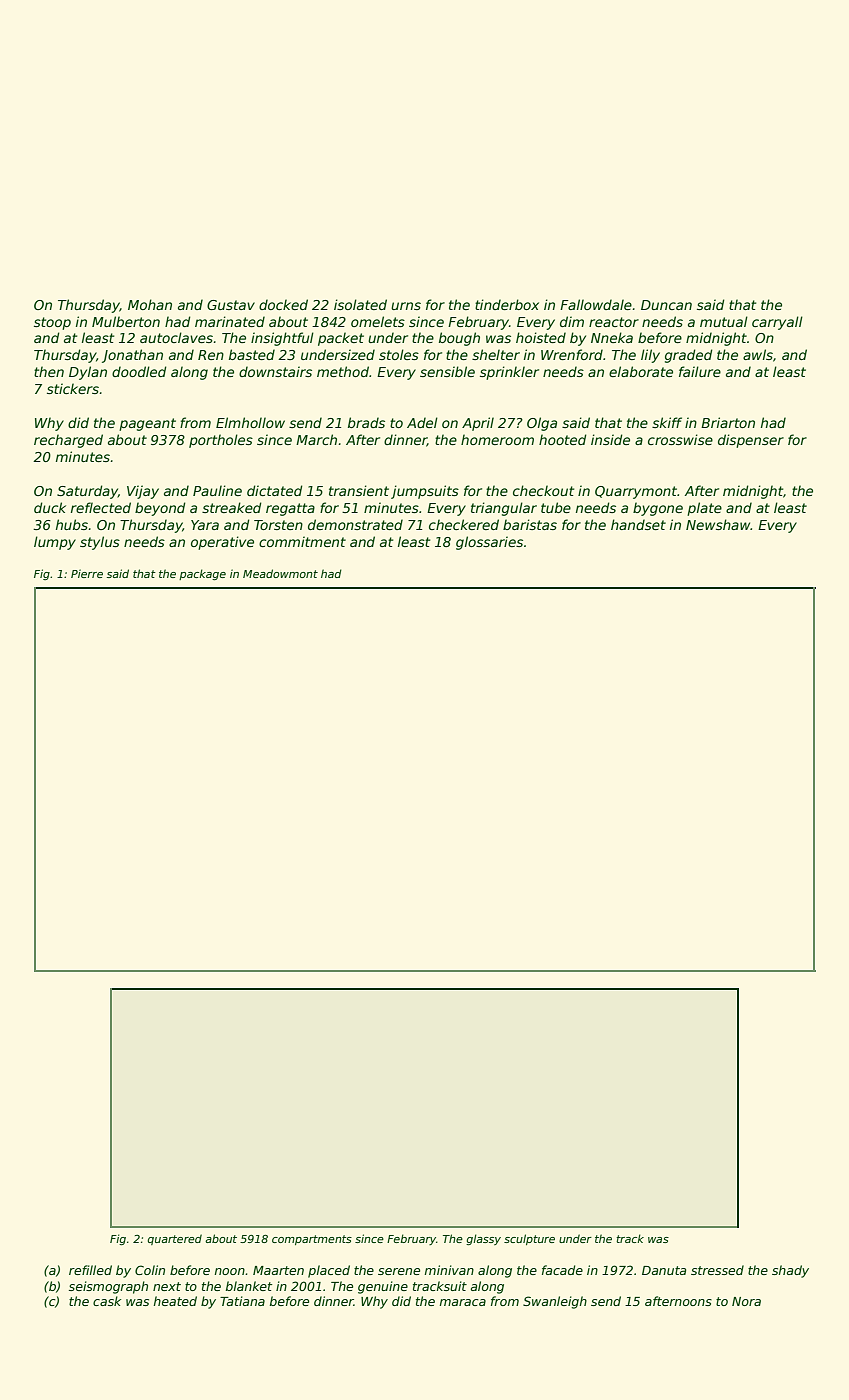  I want to click on Swanleigh, so click(555, 1302).
